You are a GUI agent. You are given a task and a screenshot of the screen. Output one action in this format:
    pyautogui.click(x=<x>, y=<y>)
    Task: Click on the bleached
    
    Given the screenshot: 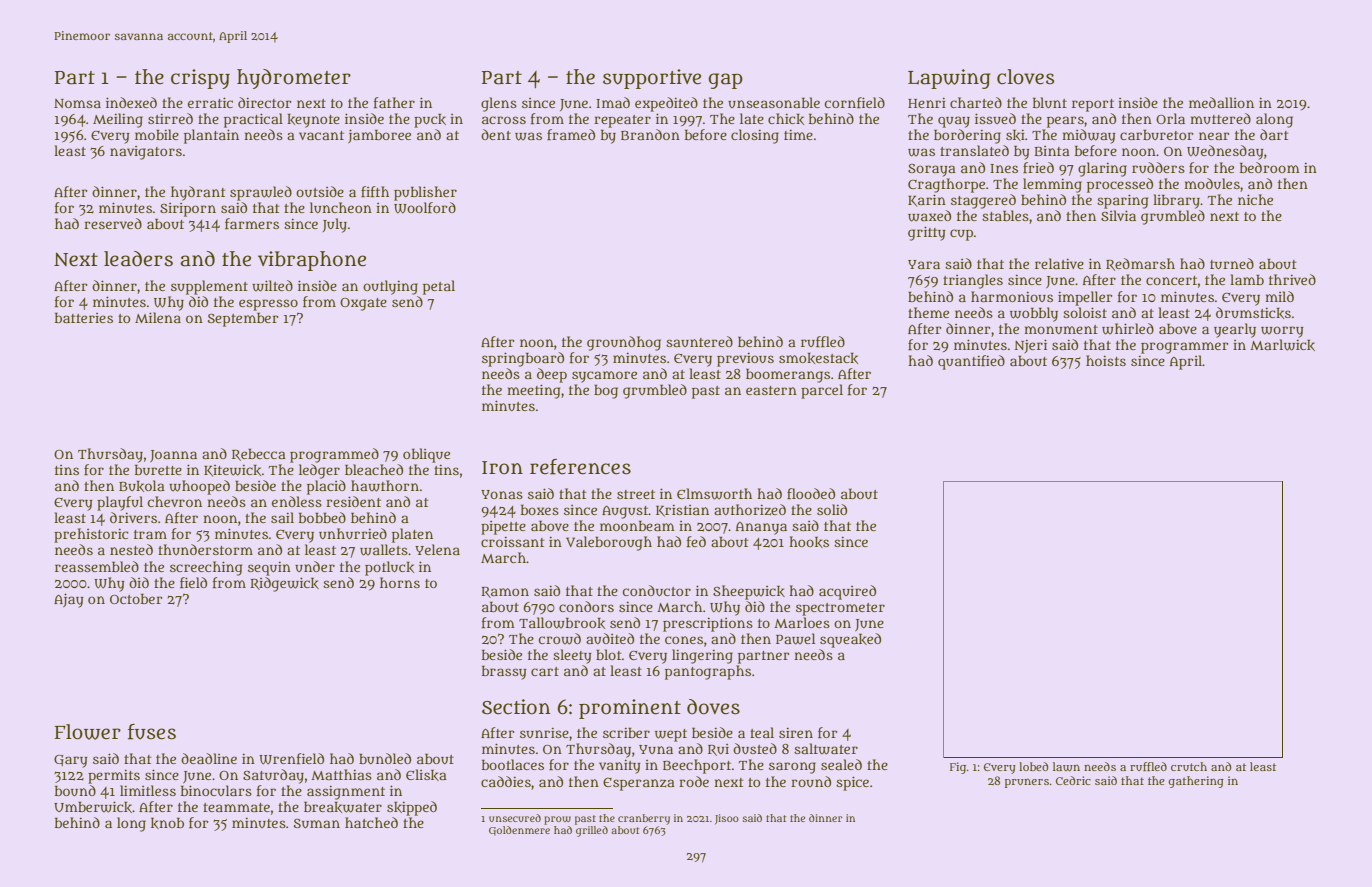 What is the action you would take?
    pyautogui.click(x=374, y=469)
